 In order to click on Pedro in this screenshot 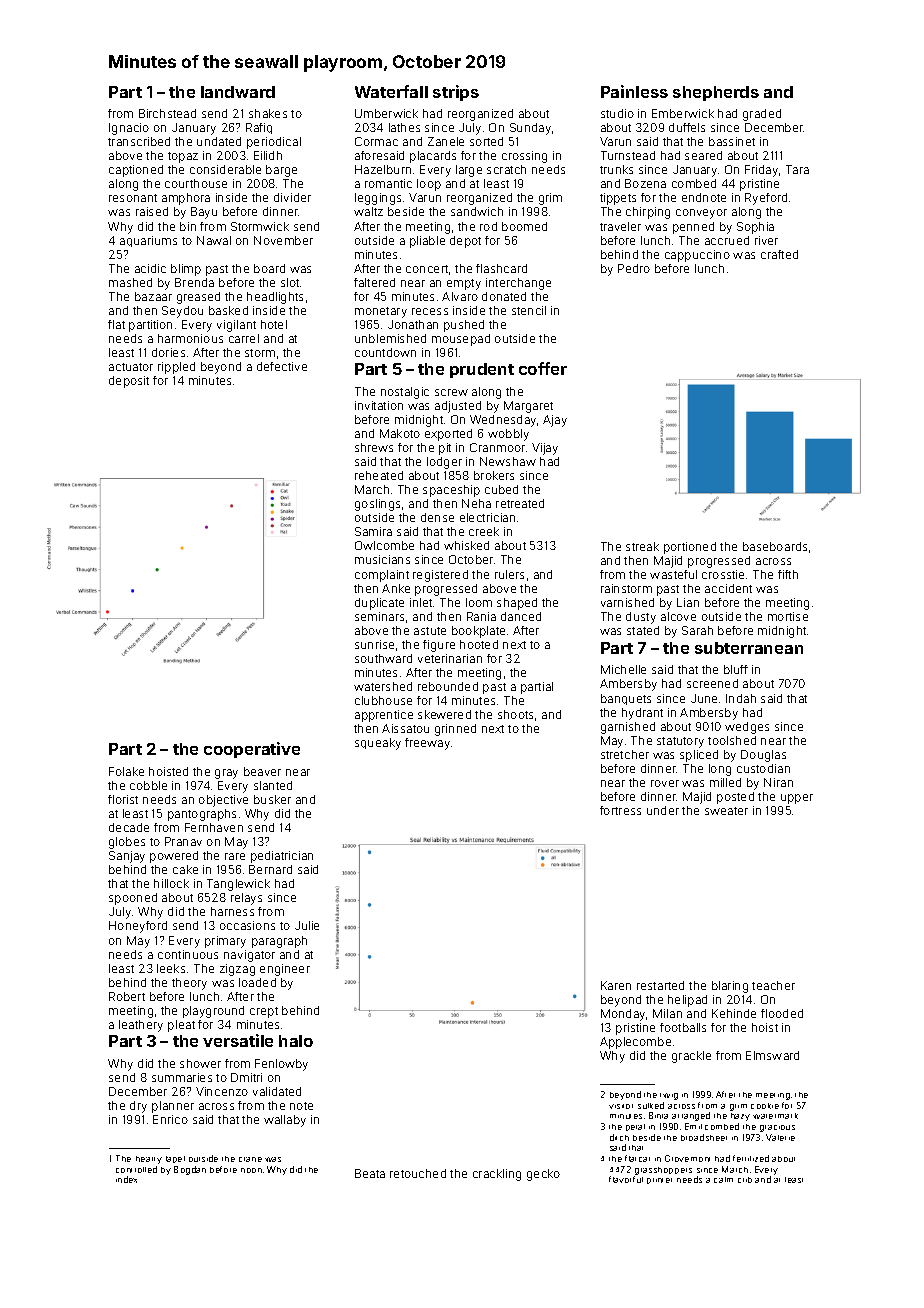, I will do `click(634, 268)`.
